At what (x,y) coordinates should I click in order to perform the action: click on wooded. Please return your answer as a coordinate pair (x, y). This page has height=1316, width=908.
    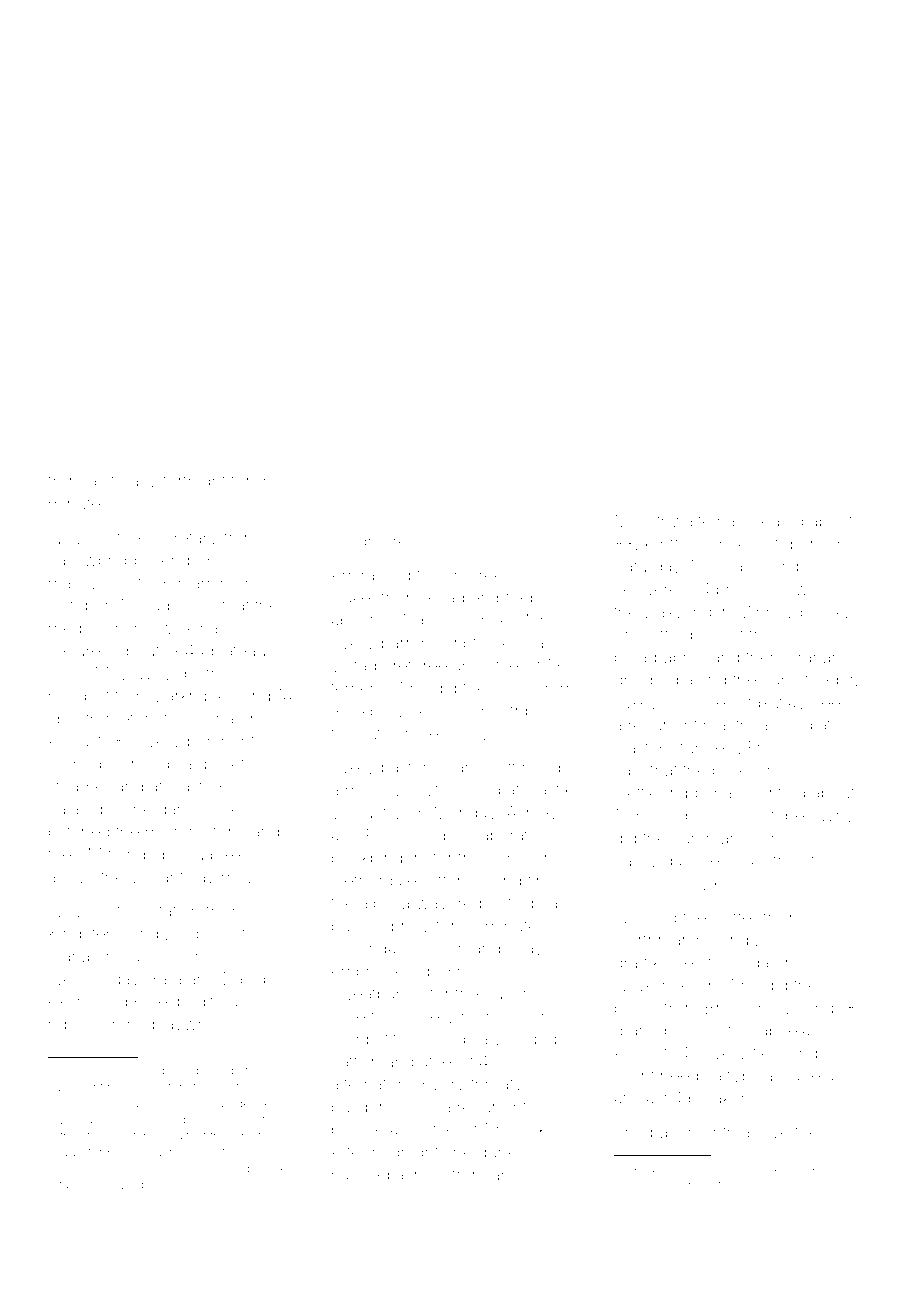
    Looking at the image, I should click on (525, 1040).
